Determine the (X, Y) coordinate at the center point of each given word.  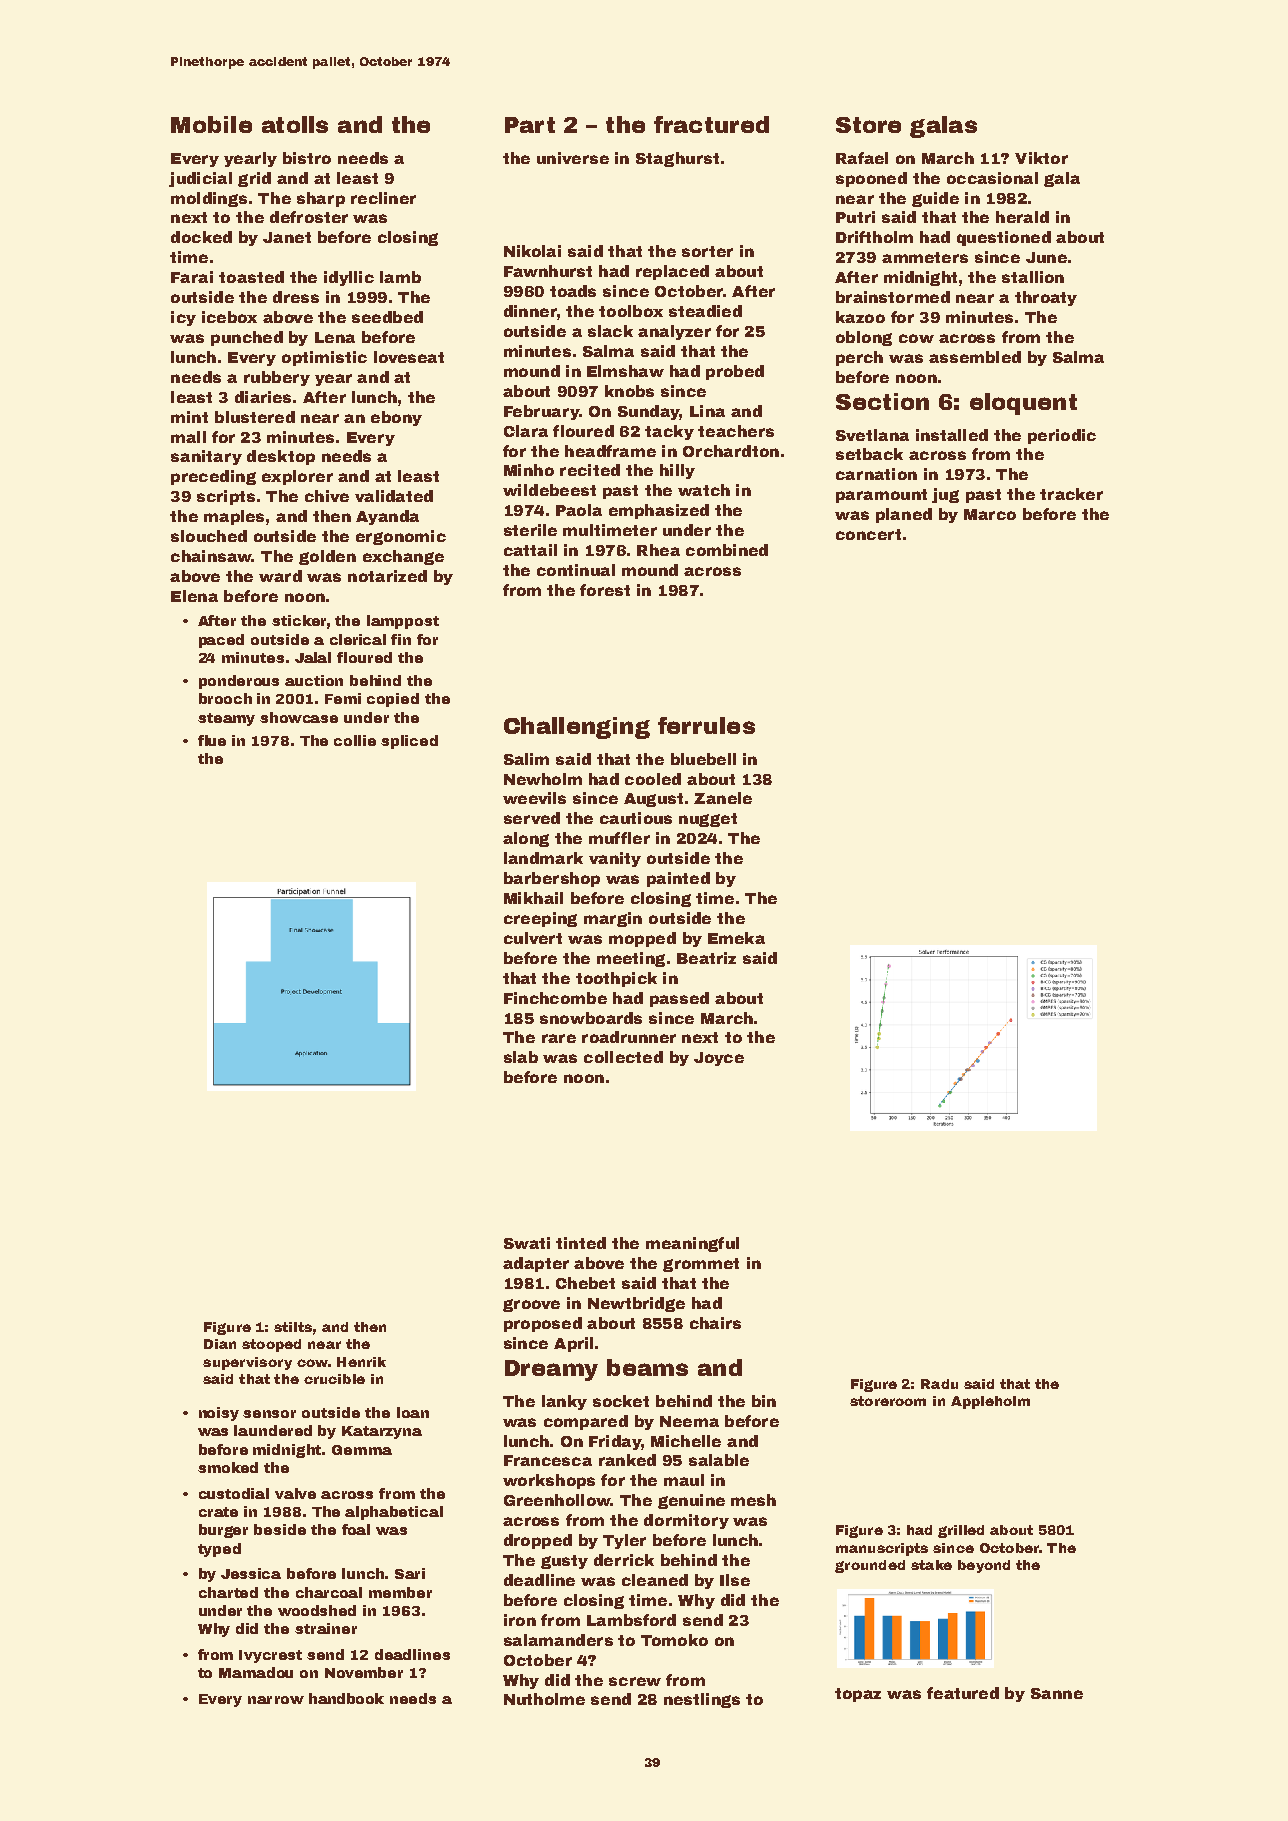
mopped (642, 939)
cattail (530, 550)
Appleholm (990, 1402)
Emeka (736, 938)
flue (212, 740)
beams (647, 1367)
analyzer (674, 332)
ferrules (706, 725)
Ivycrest (270, 1656)
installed (952, 435)
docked (201, 237)
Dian (220, 1344)
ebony (396, 418)
